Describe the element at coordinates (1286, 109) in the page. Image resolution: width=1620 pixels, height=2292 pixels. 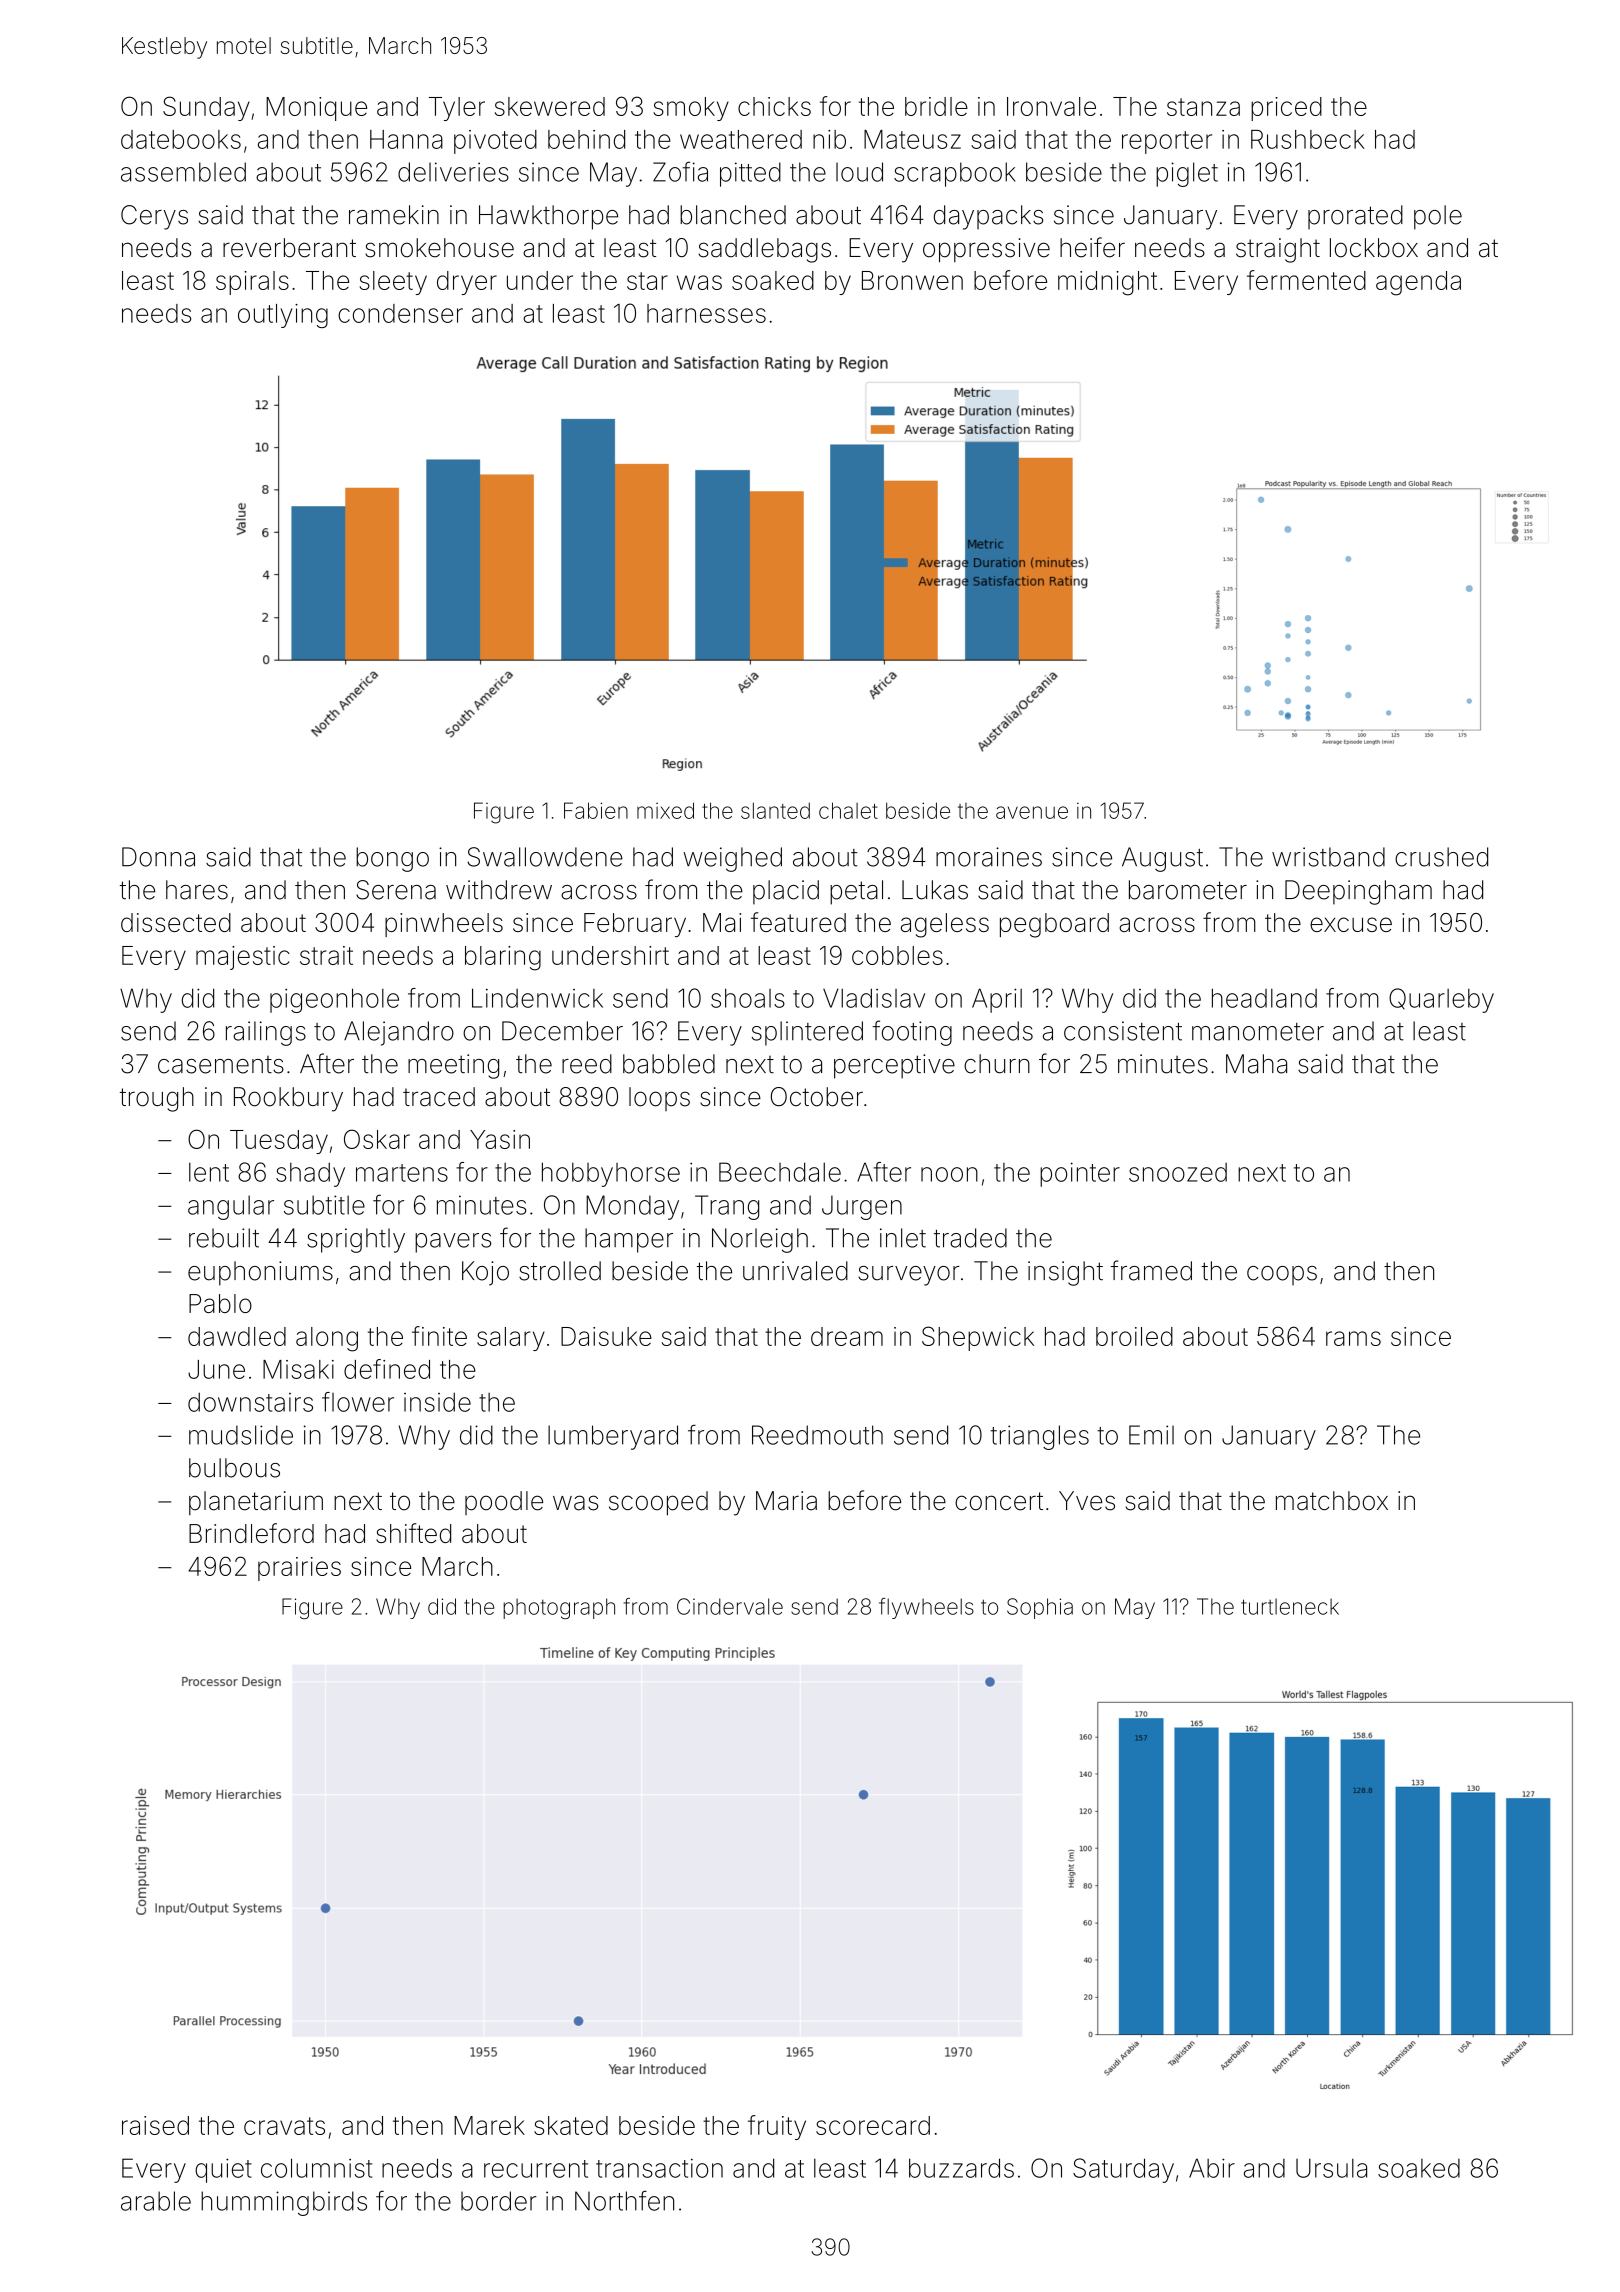
I see `priced` at that location.
